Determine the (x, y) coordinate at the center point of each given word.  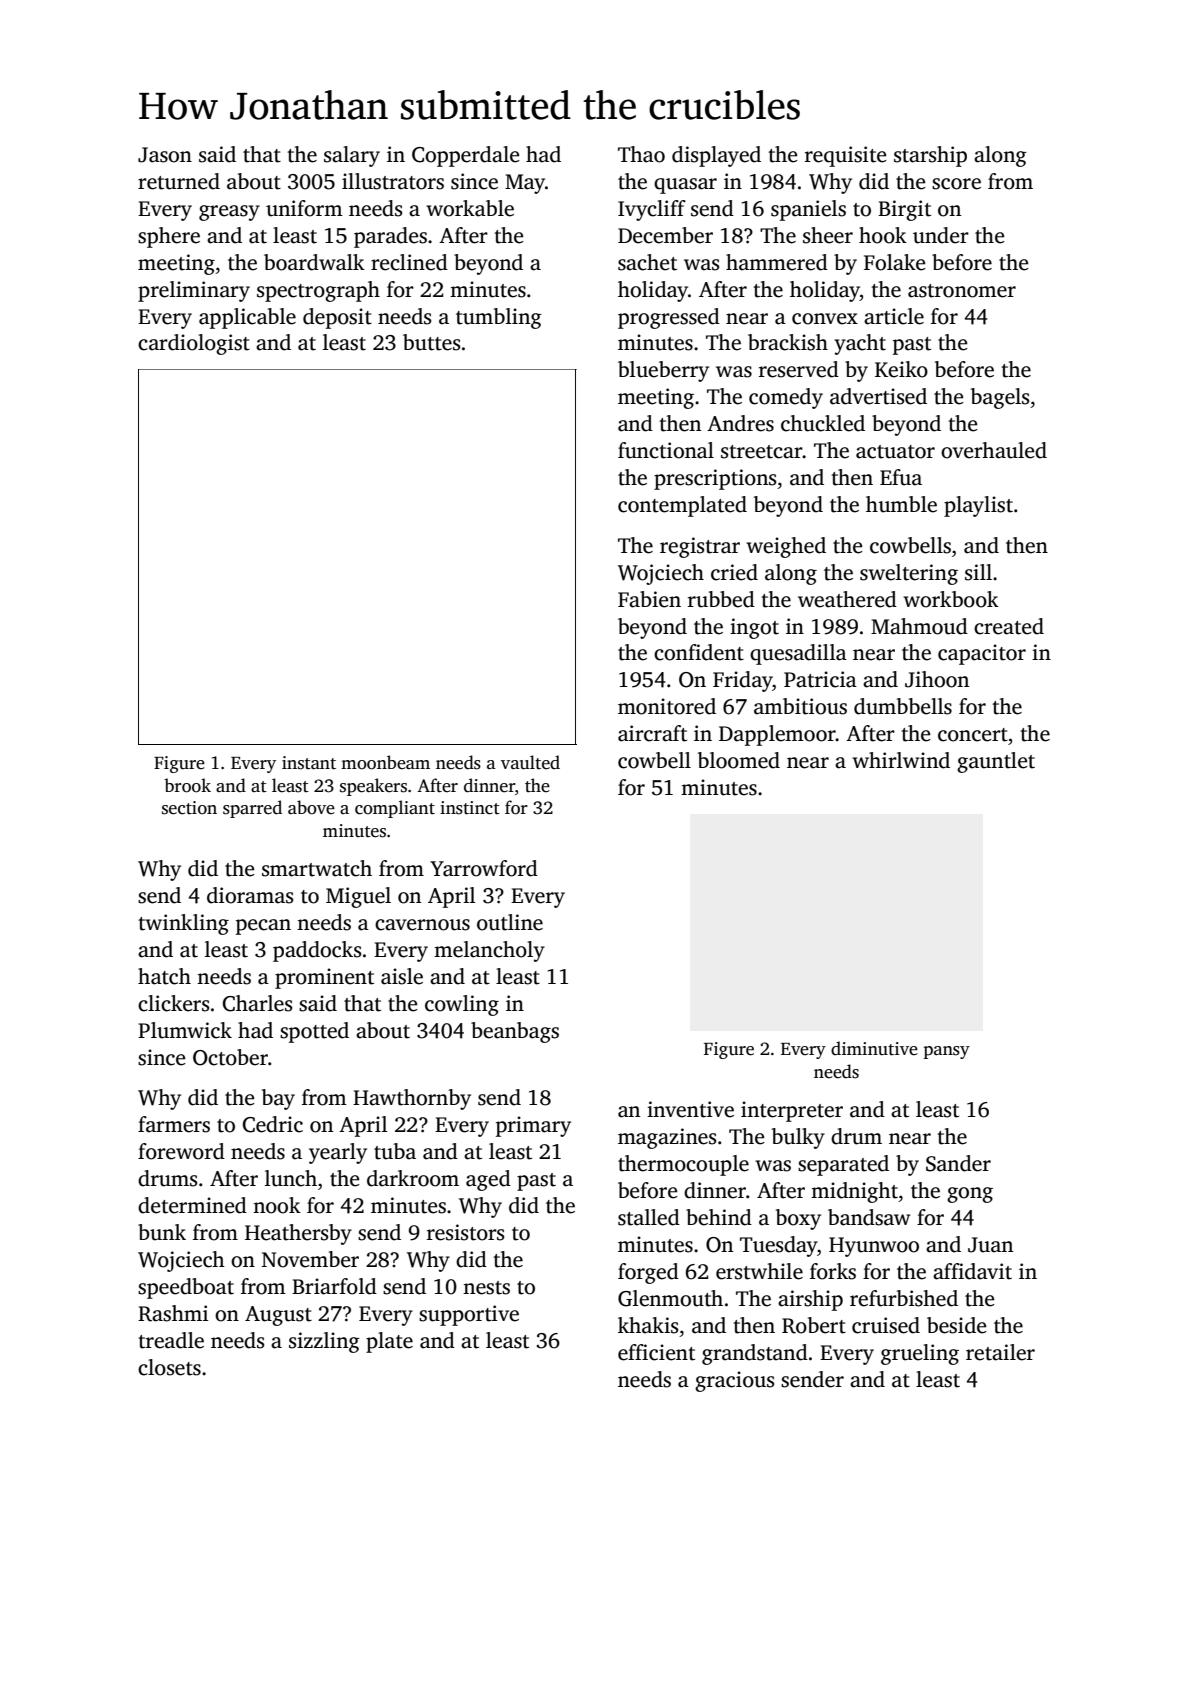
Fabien (649, 599)
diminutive (874, 1048)
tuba (395, 1151)
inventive (690, 1109)
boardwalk (314, 262)
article (894, 316)
